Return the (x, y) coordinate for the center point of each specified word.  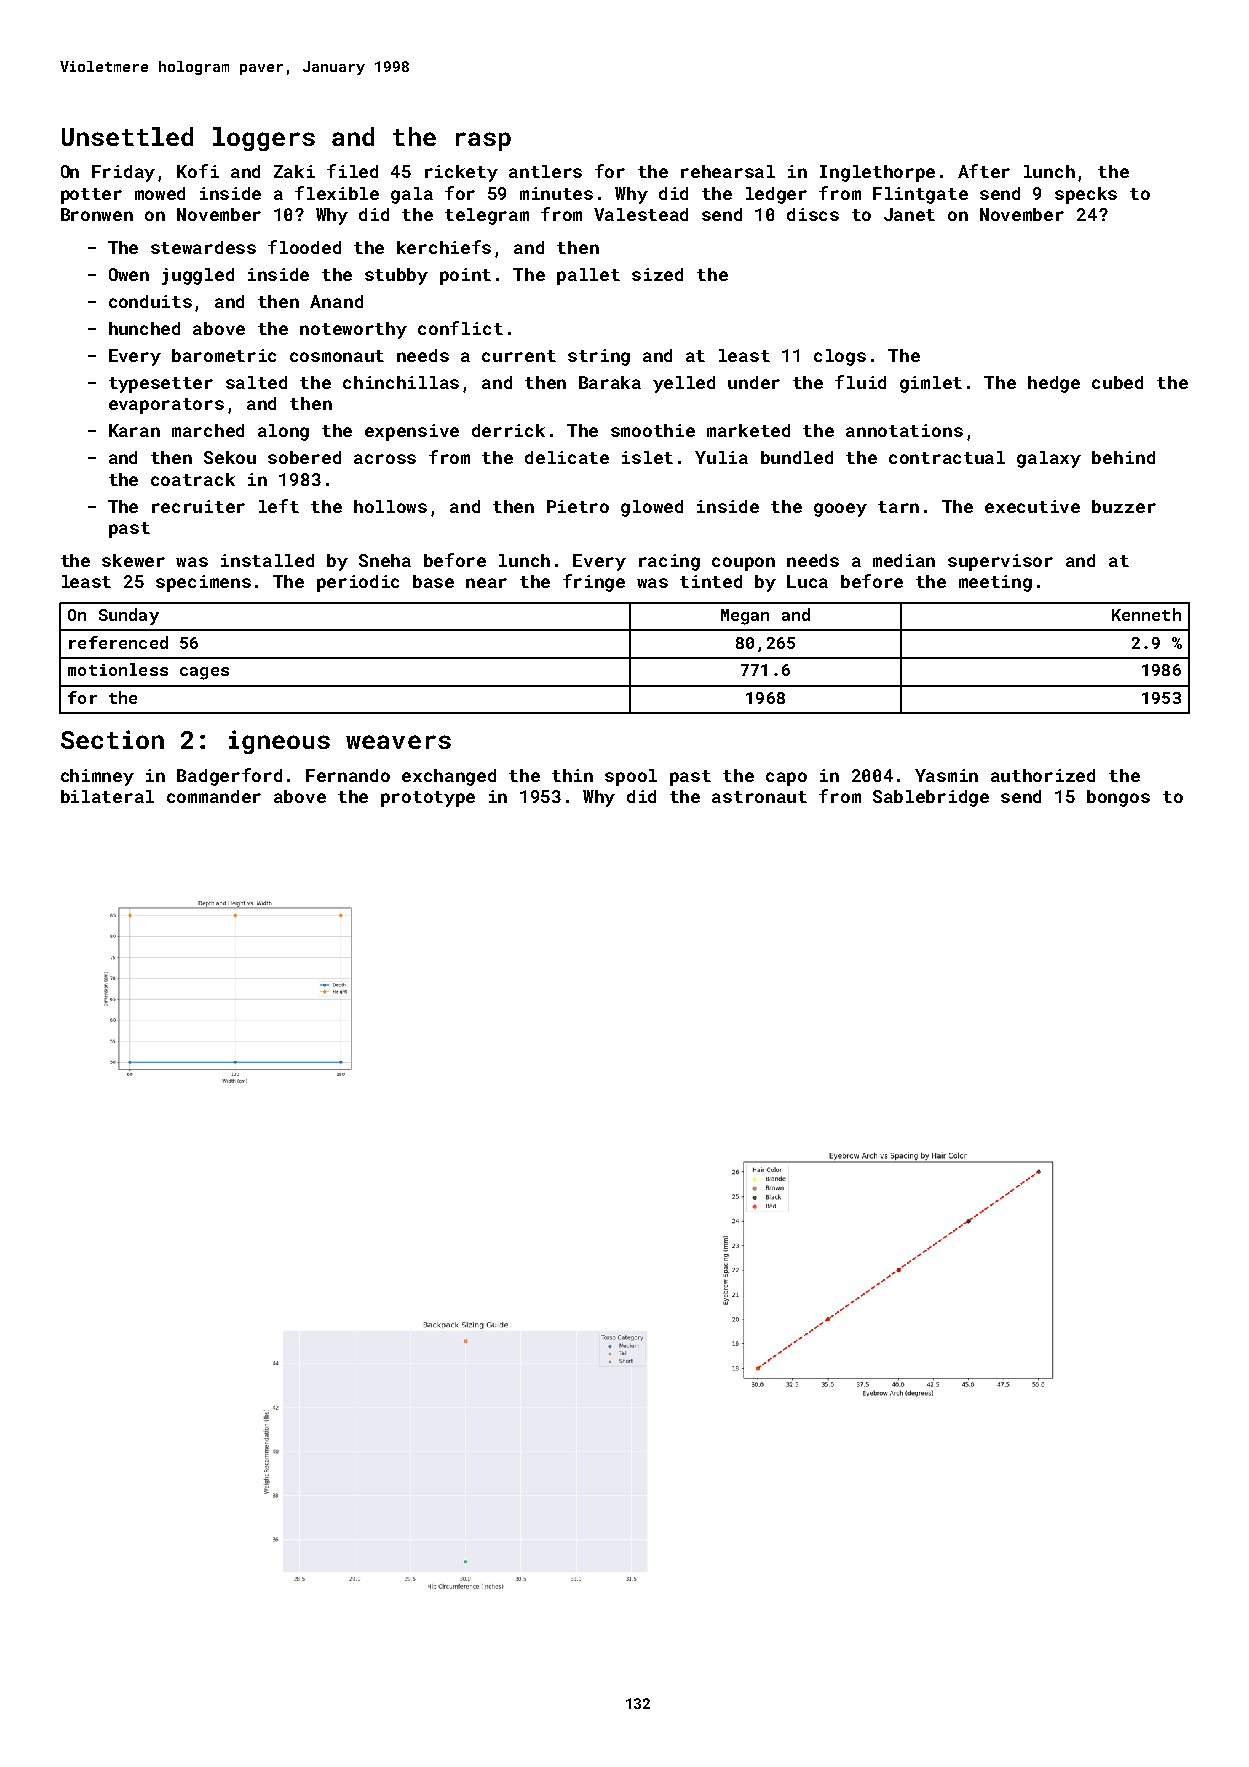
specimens (203, 583)
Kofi (198, 171)
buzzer (1124, 506)
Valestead (641, 214)
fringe (594, 583)
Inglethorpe (877, 173)
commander (214, 796)
